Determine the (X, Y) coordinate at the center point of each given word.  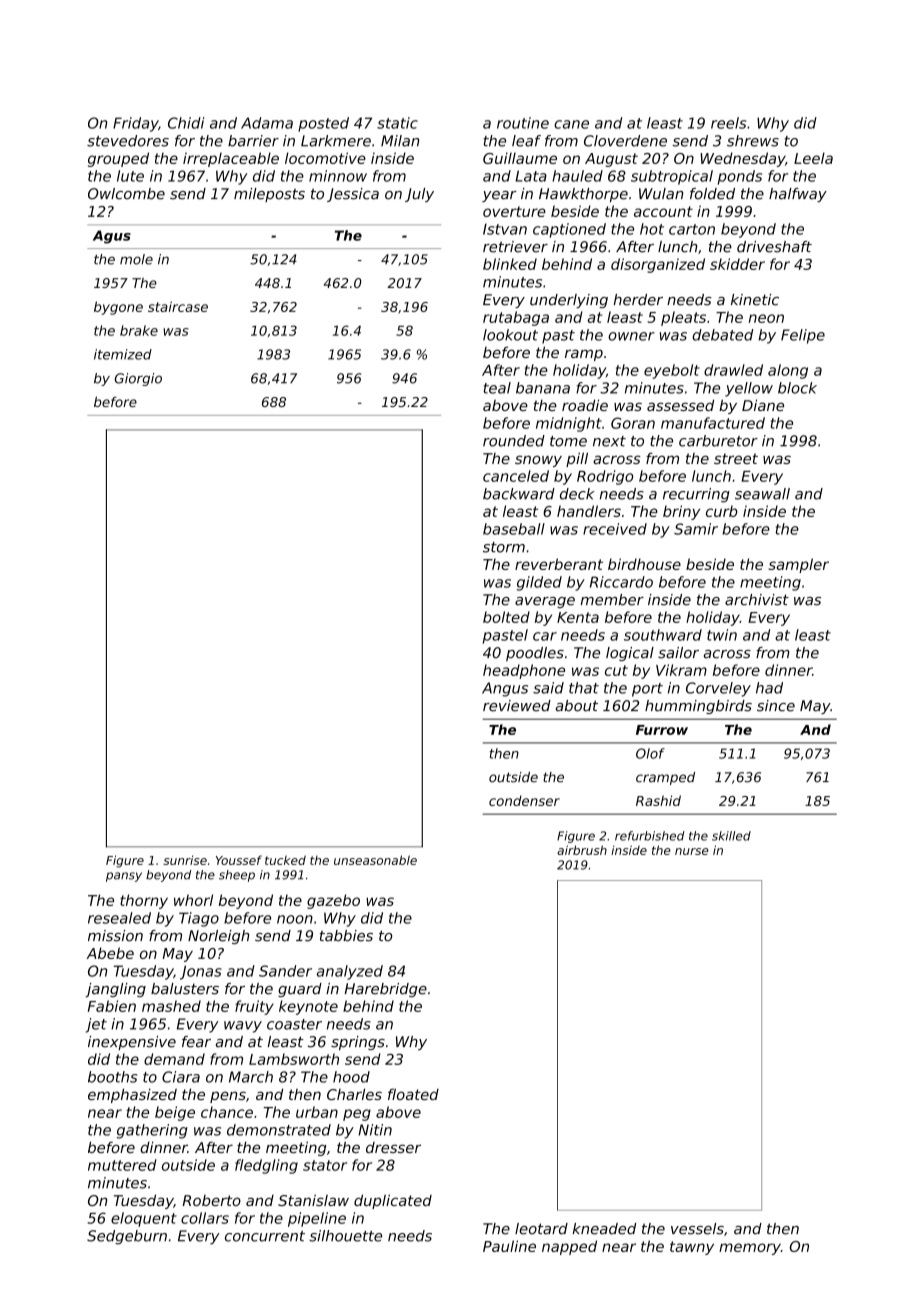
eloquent (144, 1219)
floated (413, 1094)
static (397, 123)
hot (652, 229)
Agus (112, 237)
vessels (697, 1229)
